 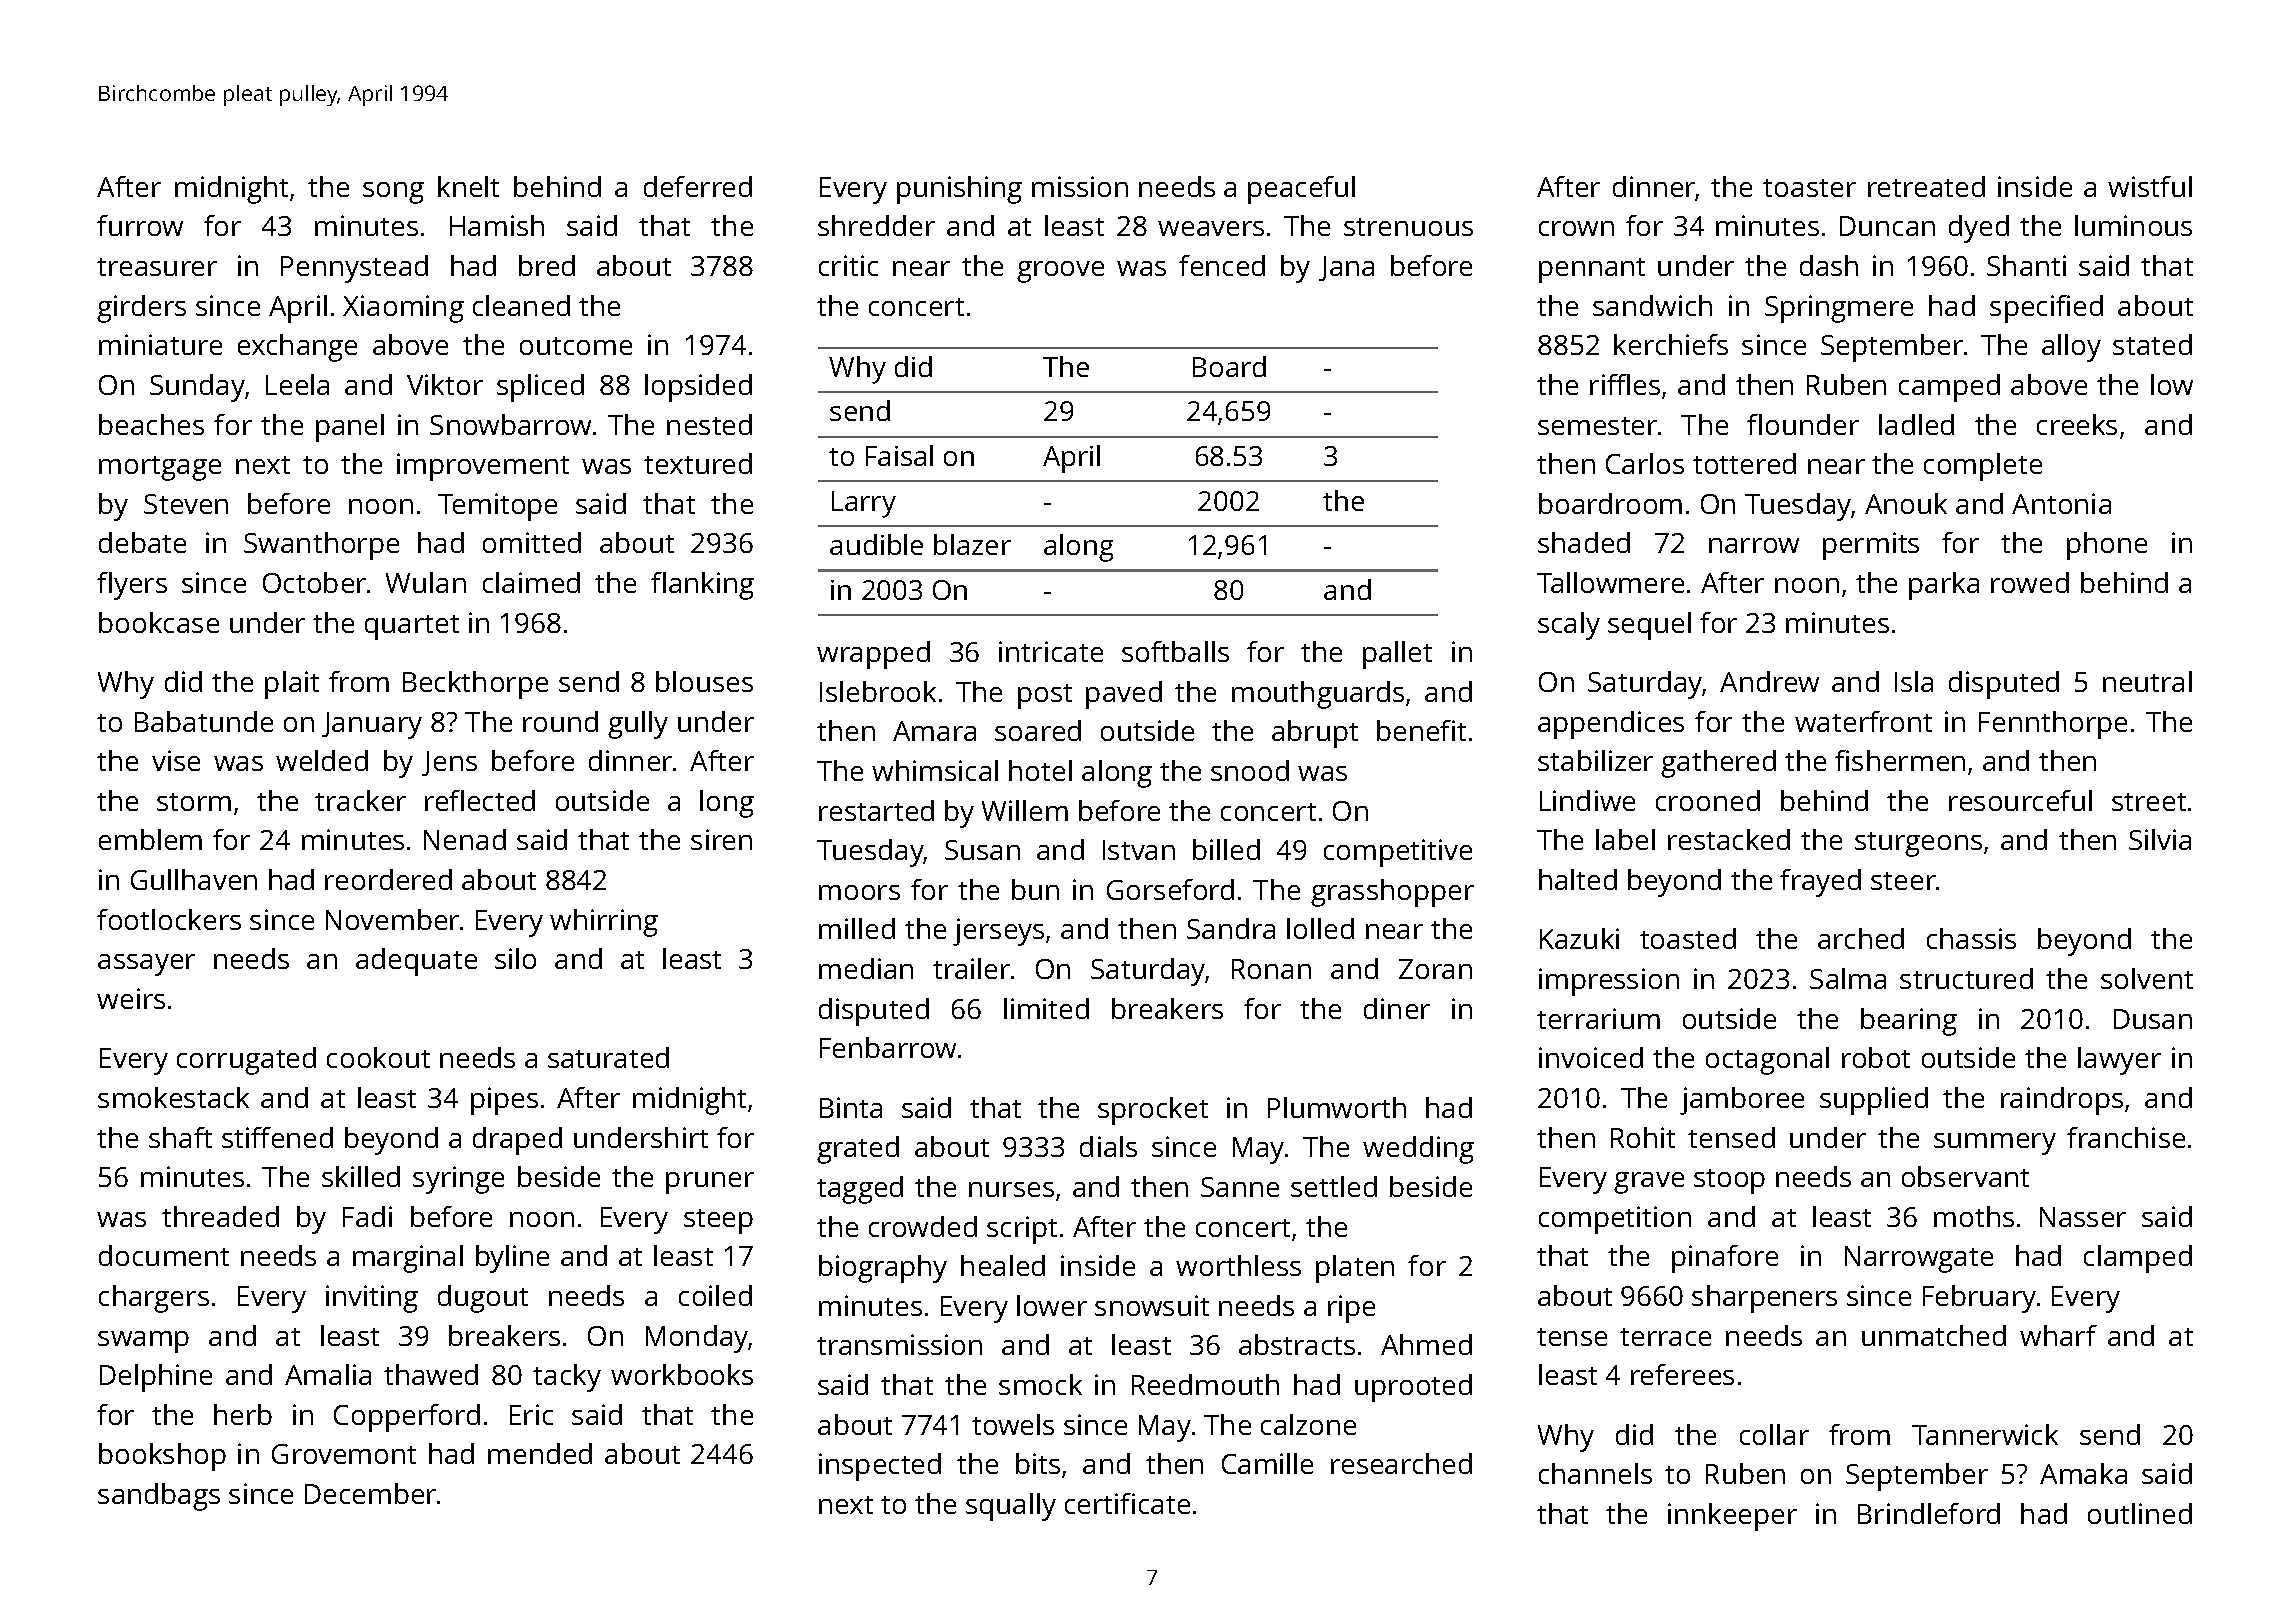 What do you see at coordinates (697, 1339) in the image?
I see `Monday` at bounding box center [697, 1339].
